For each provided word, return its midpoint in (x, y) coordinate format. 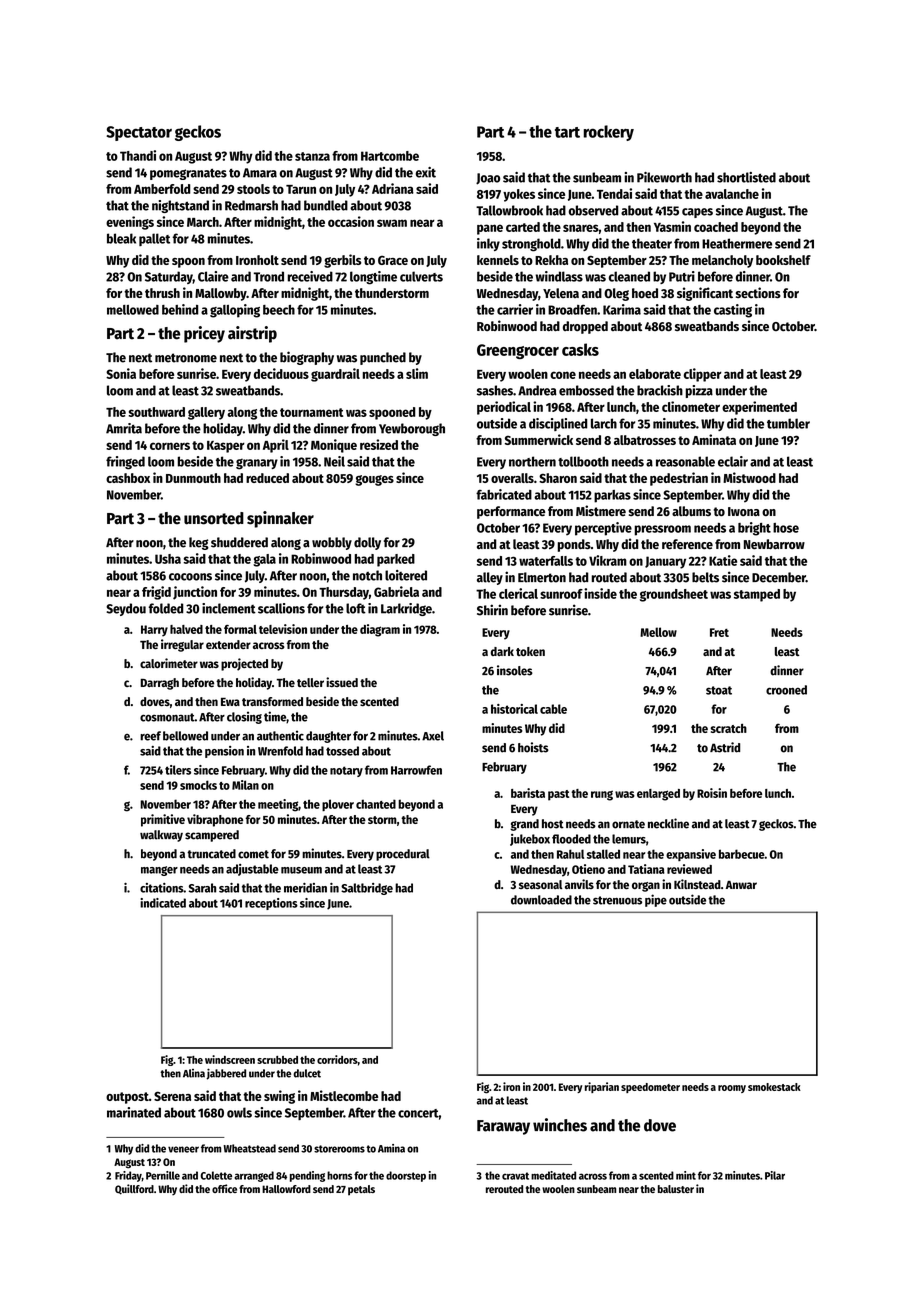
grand (524, 825)
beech (279, 310)
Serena (172, 1096)
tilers (178, 770)
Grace (393, 260)
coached (716, 227)
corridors (337, 1059)
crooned (786, 690)
